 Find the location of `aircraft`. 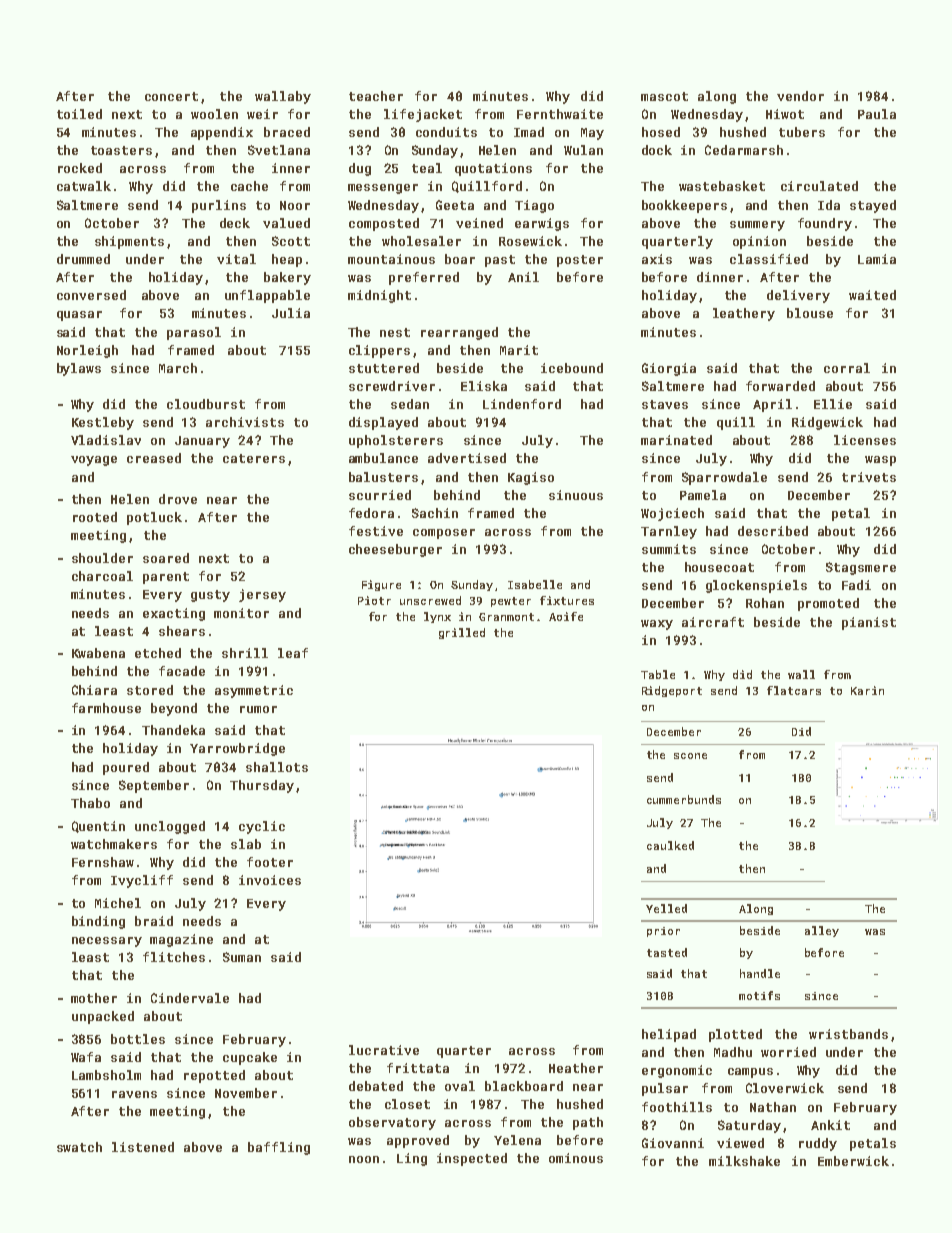

aircraft is located at coordinates (713, 622).
